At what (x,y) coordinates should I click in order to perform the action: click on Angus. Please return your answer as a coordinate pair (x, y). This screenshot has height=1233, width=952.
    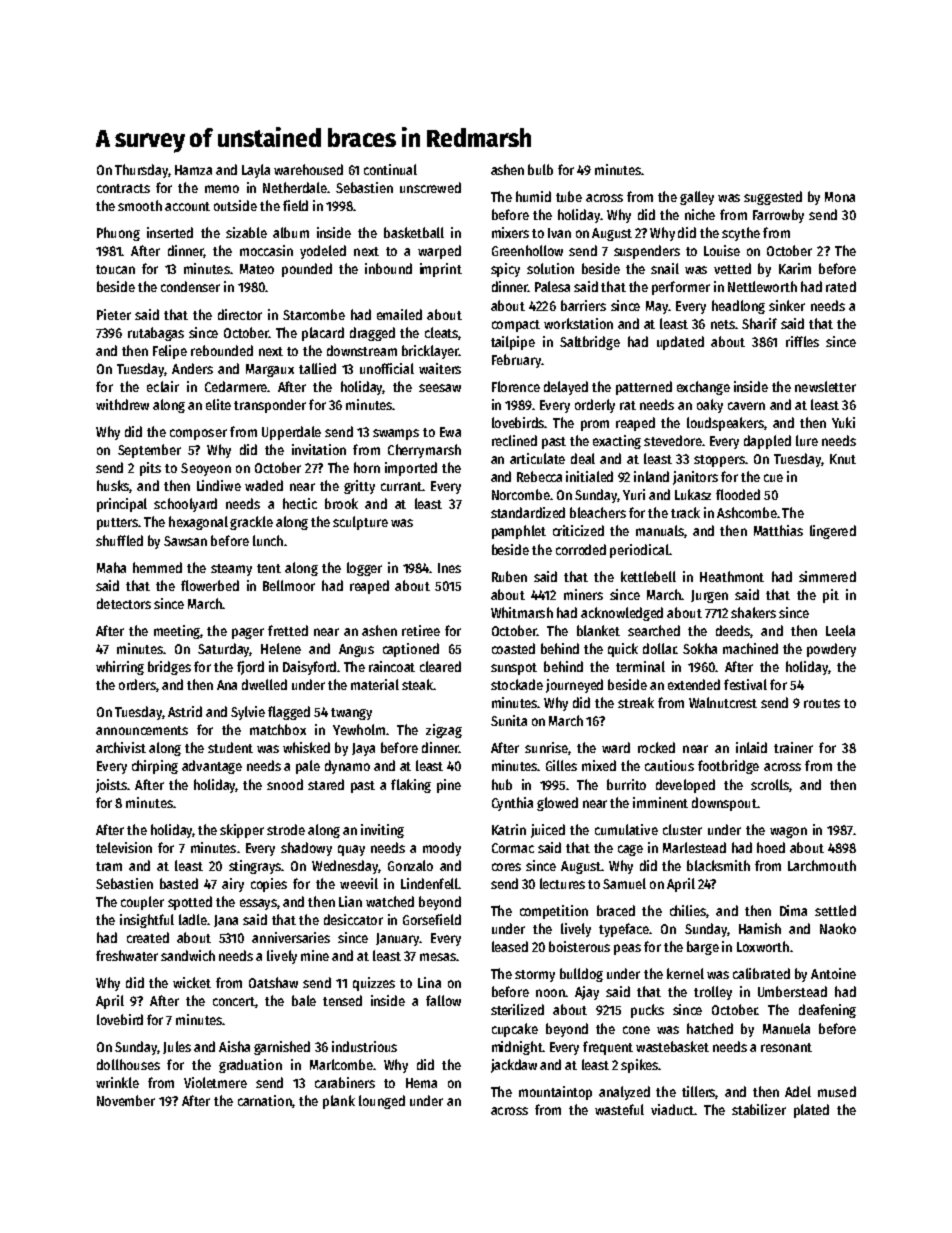
    Looking at the image, I should click on (356, 650).
